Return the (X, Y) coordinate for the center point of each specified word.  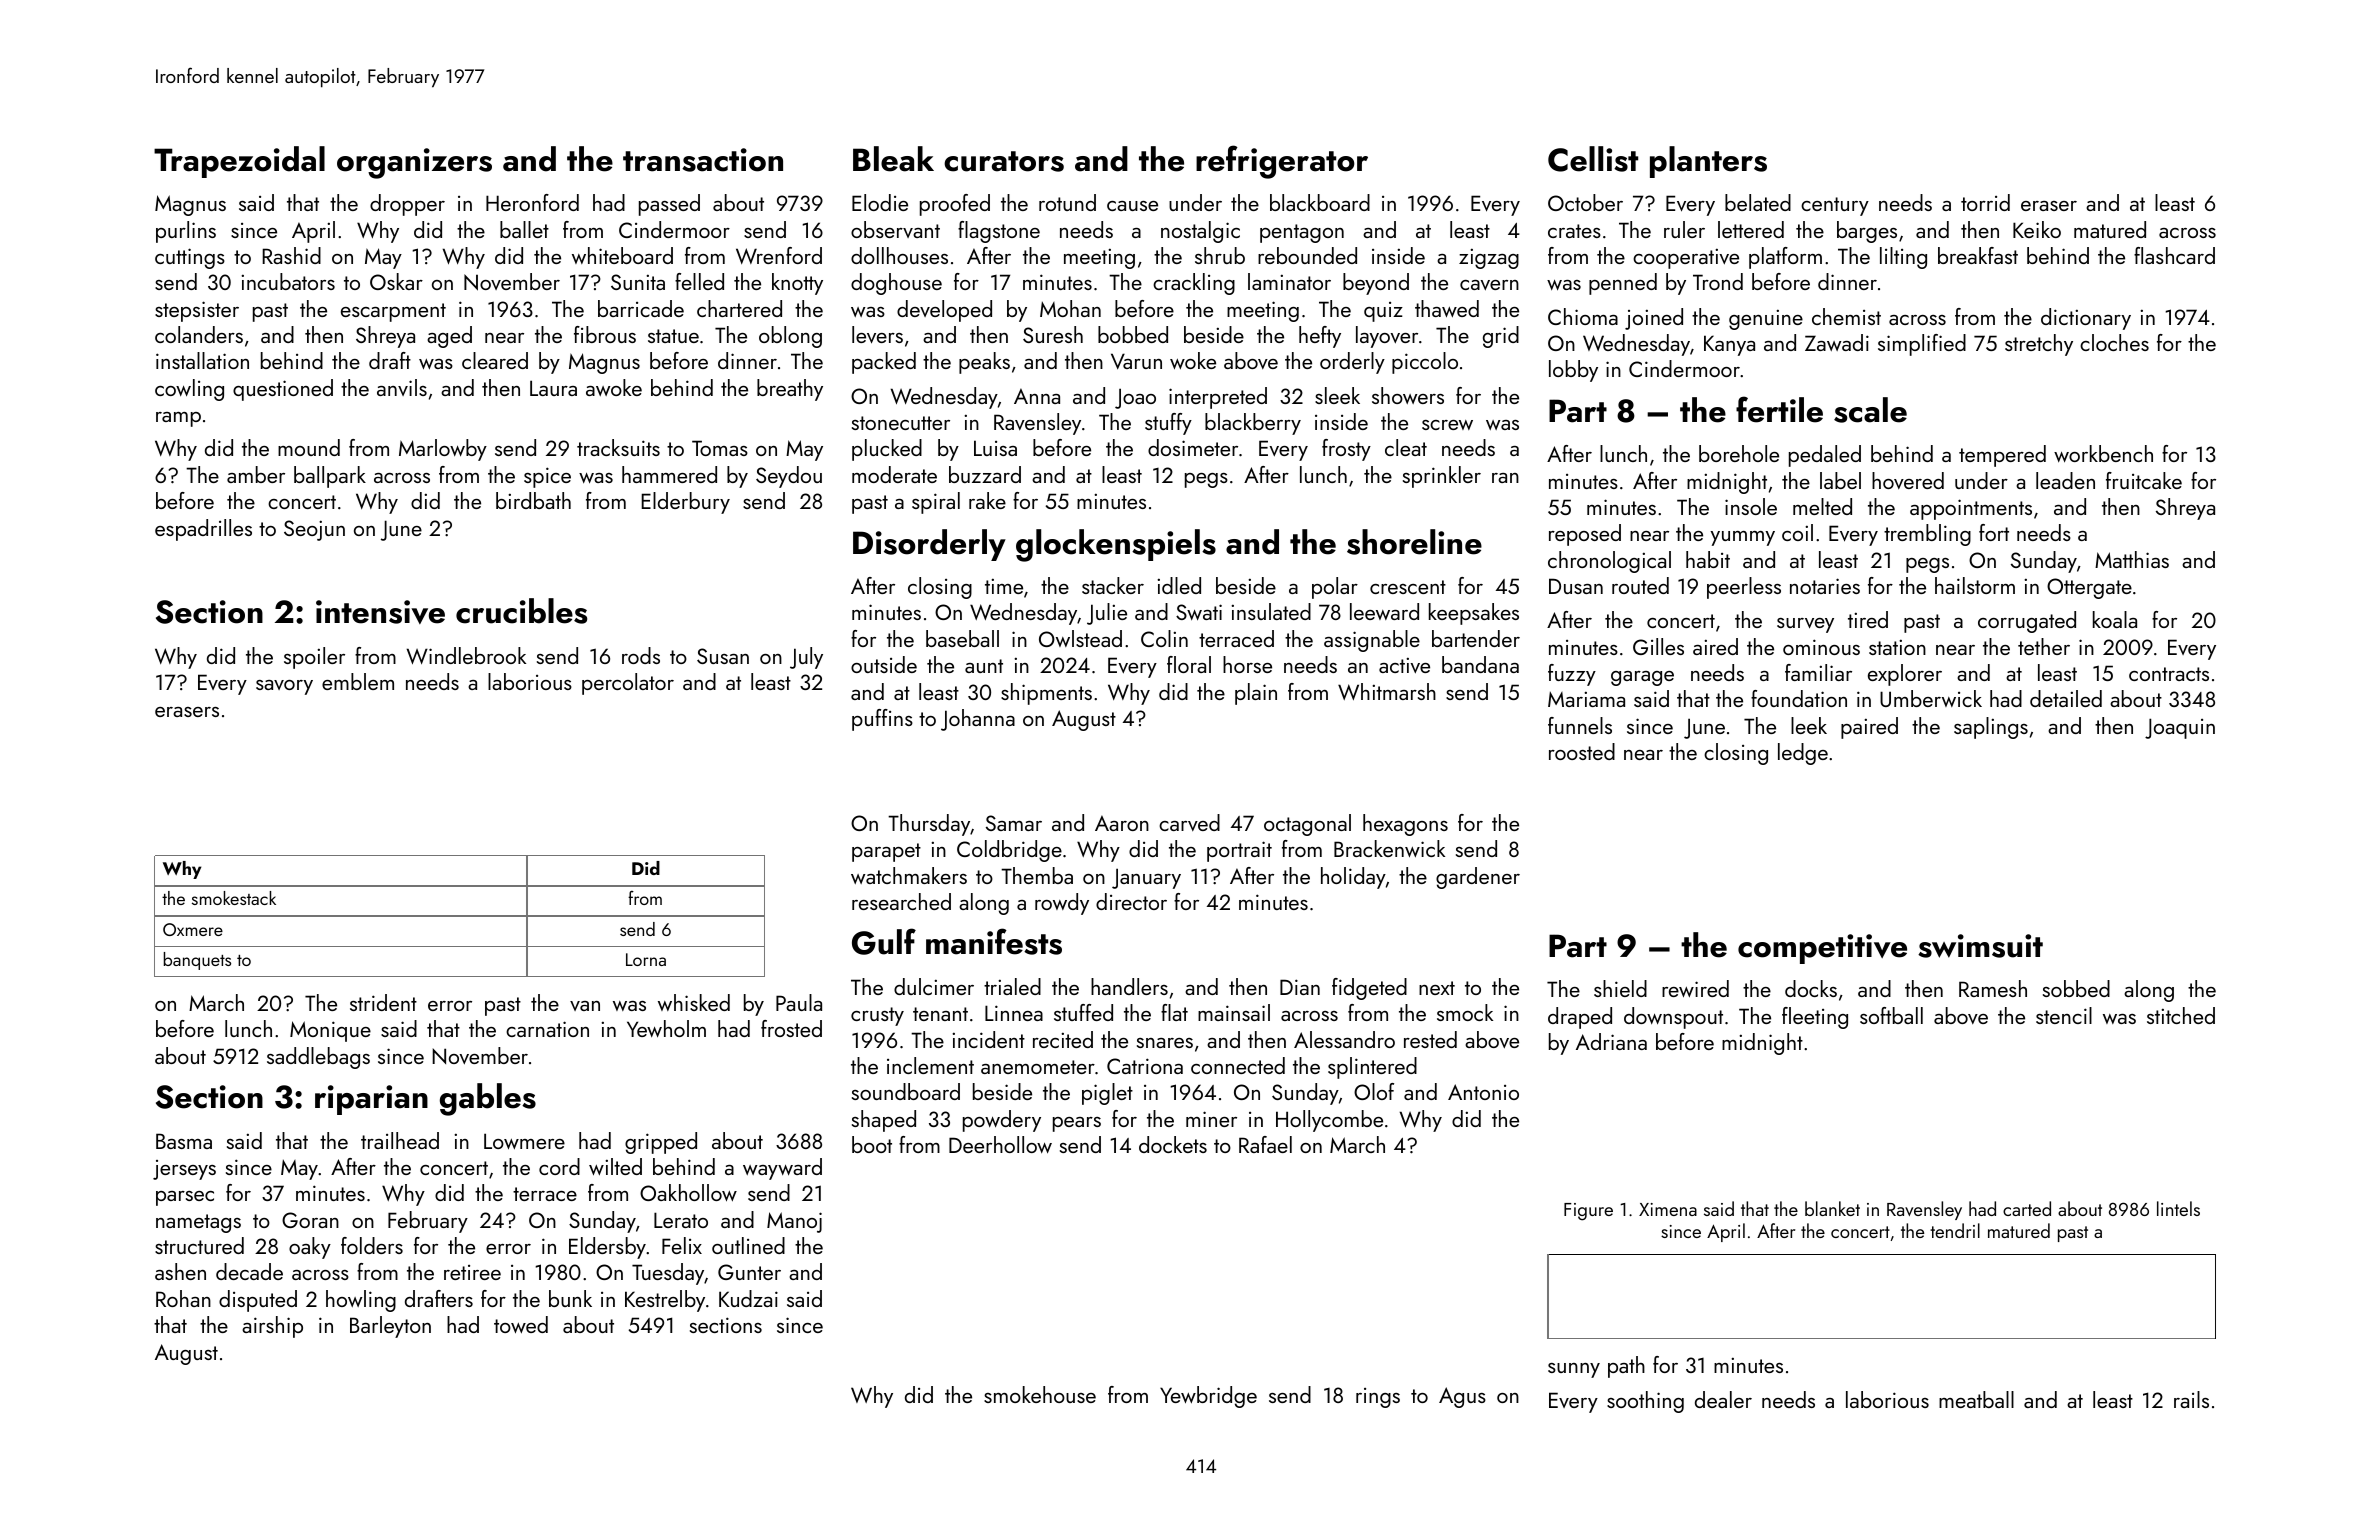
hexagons (1405, 825)
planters (1708, 162)
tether (2044, 646)
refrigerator (1282, 162)
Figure (1588, 1212)
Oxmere (193, 929)
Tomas (720, 448)
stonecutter (901, 423)
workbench (2103, 453)
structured (199, 1245)
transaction (703, 160)
